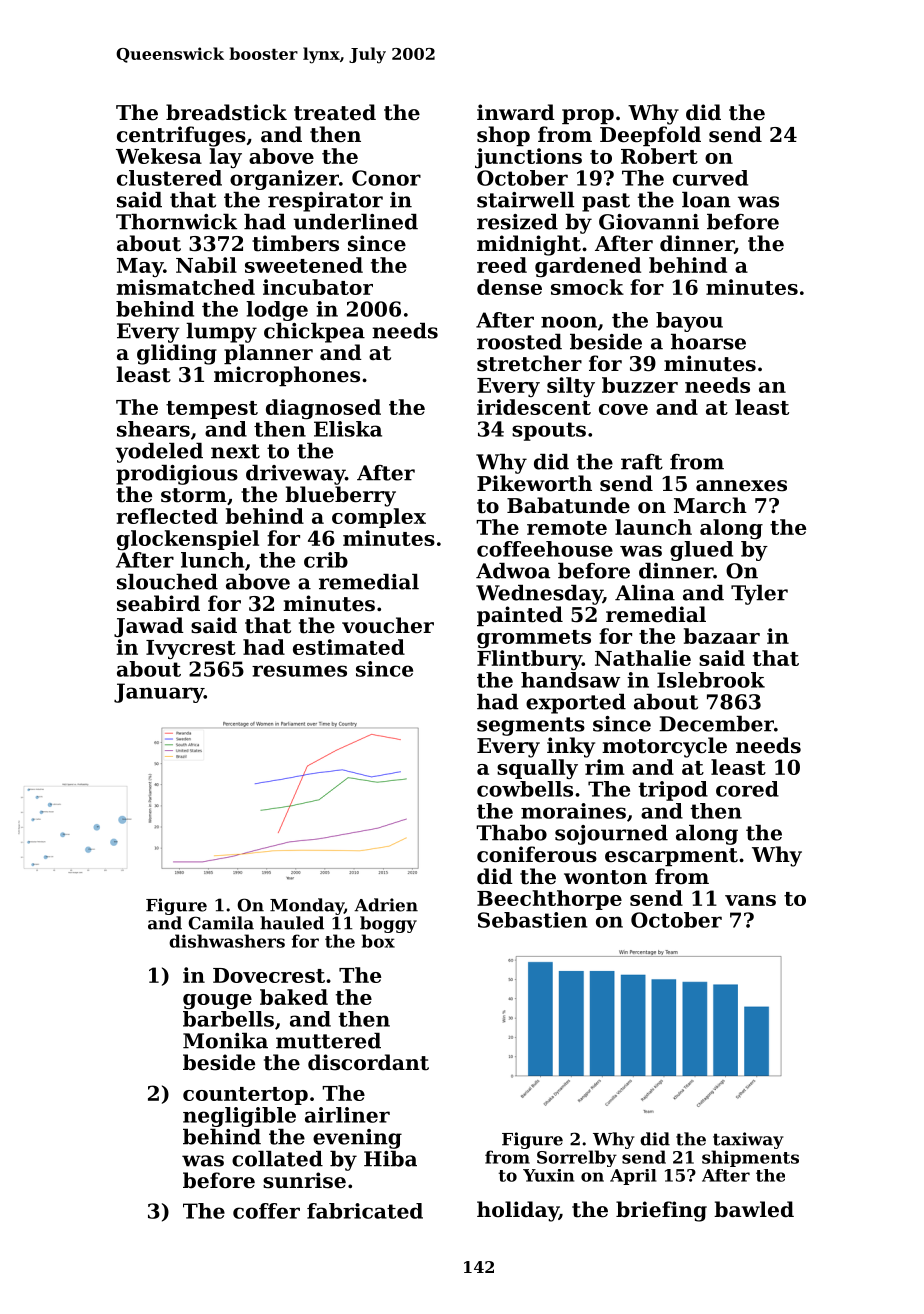  What do you see at coordinates (365, 1211) in the screenshot?
I see `fabricated` at bounding box center [365, 1211].
